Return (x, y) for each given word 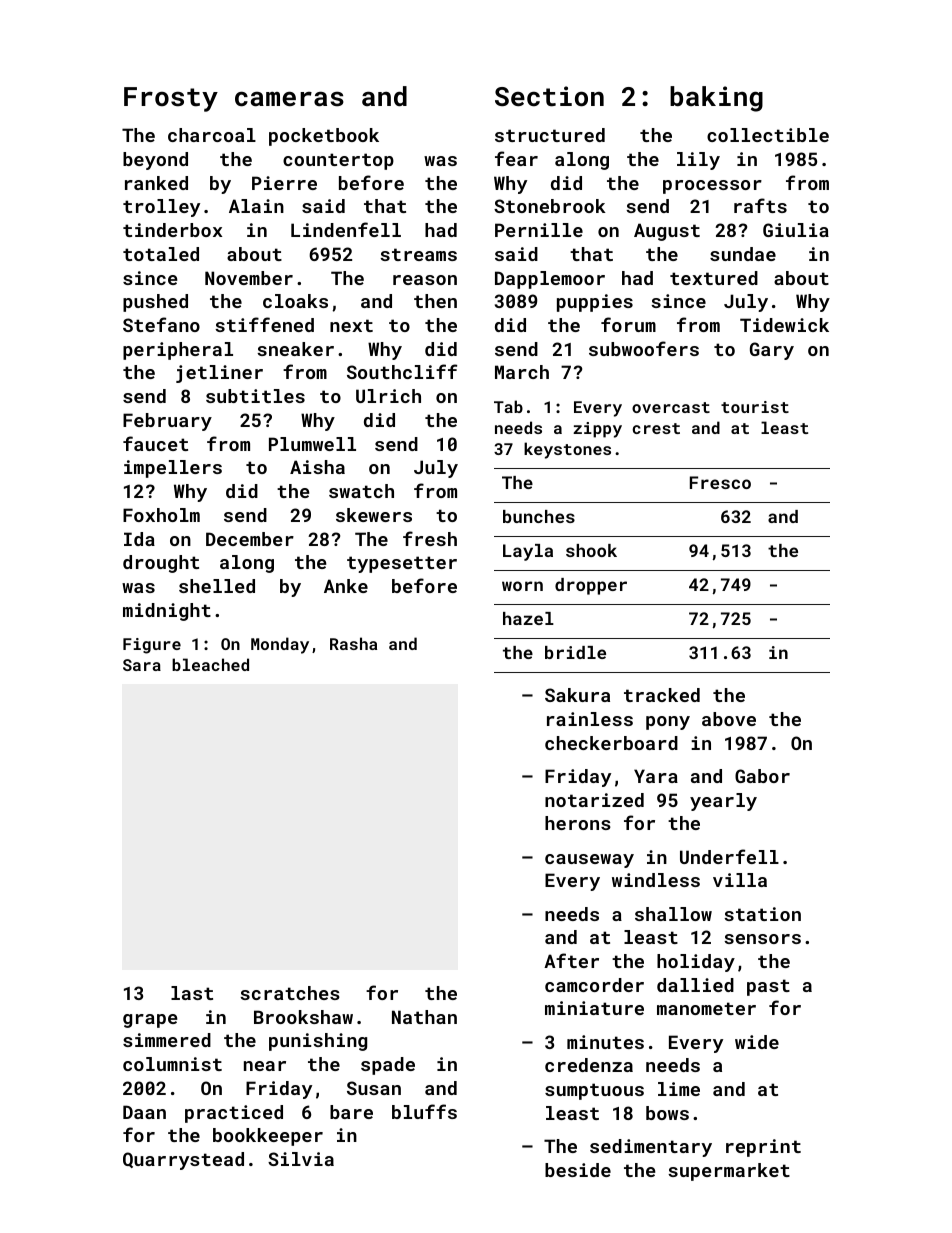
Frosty (171, 99)
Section (549, 96)
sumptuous (594, 1091)
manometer (706, 1008)
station (762, 914)
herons (578, 823)
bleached (210, 664)
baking (716, 99)
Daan (144, 1112)
